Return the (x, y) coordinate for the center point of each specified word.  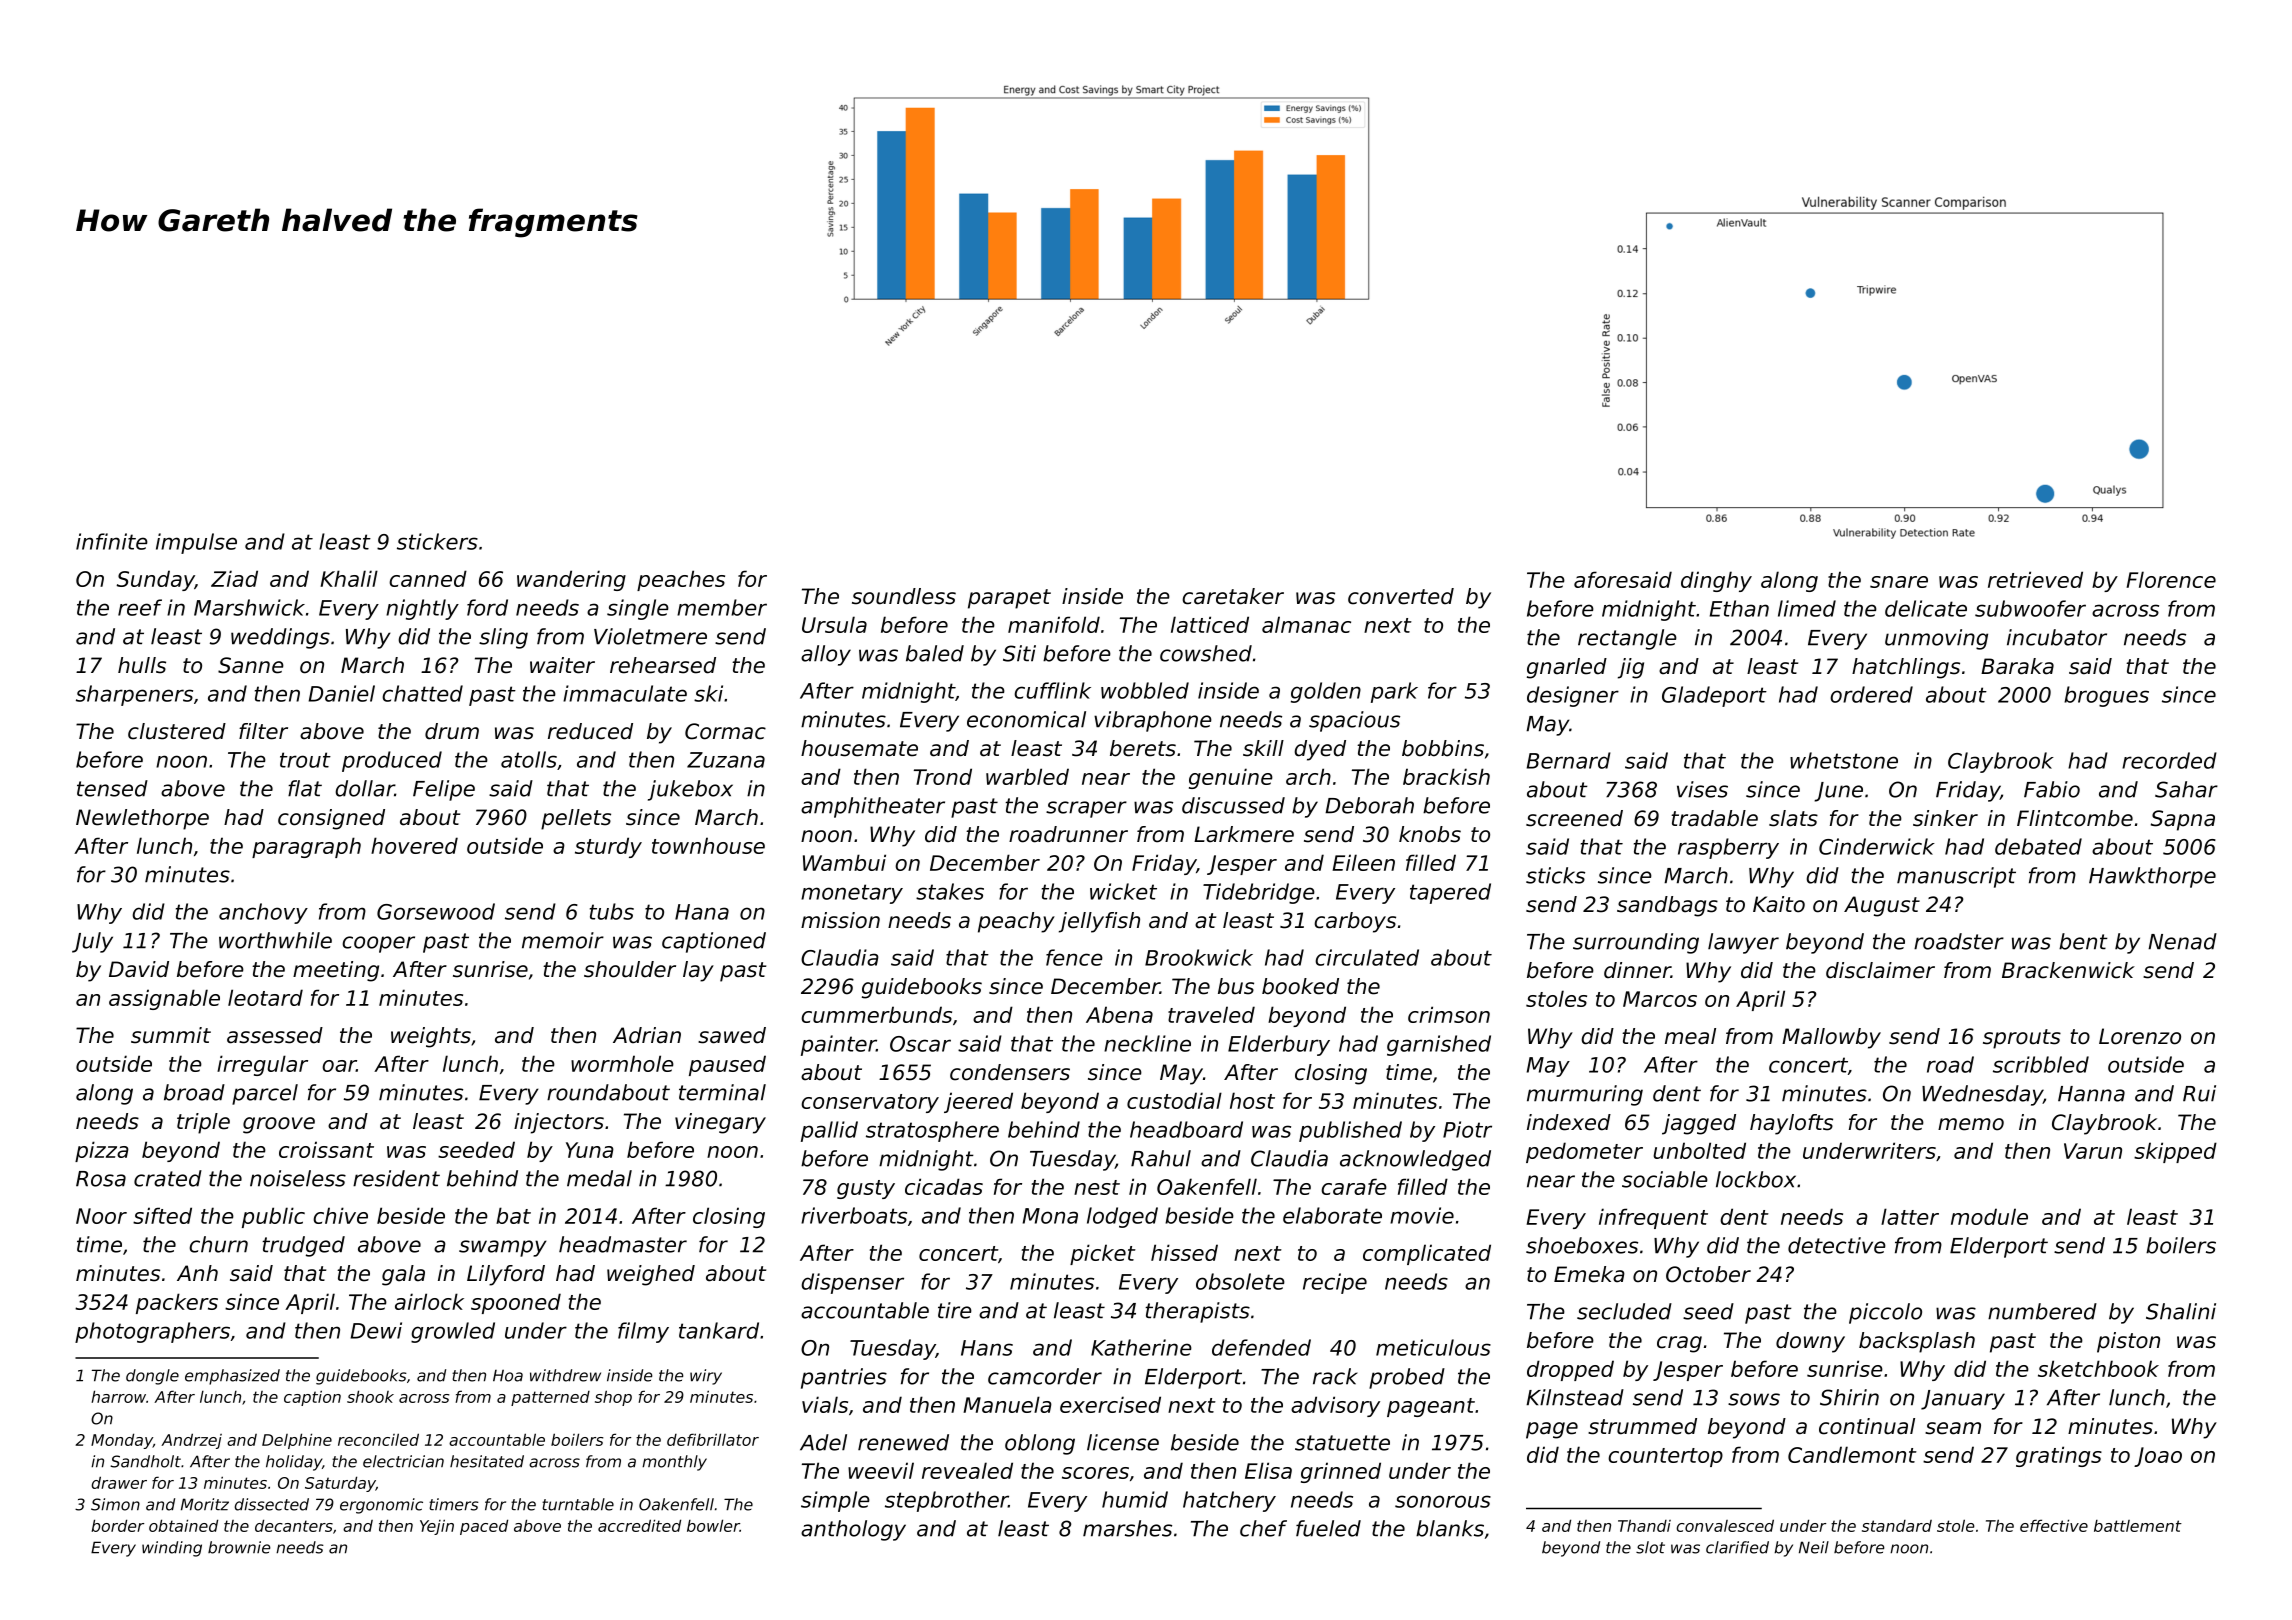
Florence (2171, 579)
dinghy (1716, 581)
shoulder (630, 969)
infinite (112, 541)
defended (1261, 1347)
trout (305, 760)
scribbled (2041, 1064)
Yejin (437, 1527)
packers (177, 1303)
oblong (1040, 1444)
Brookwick (1199, 957)
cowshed (1206, 653)
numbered (2042, 1311)
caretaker (1233, 596)
